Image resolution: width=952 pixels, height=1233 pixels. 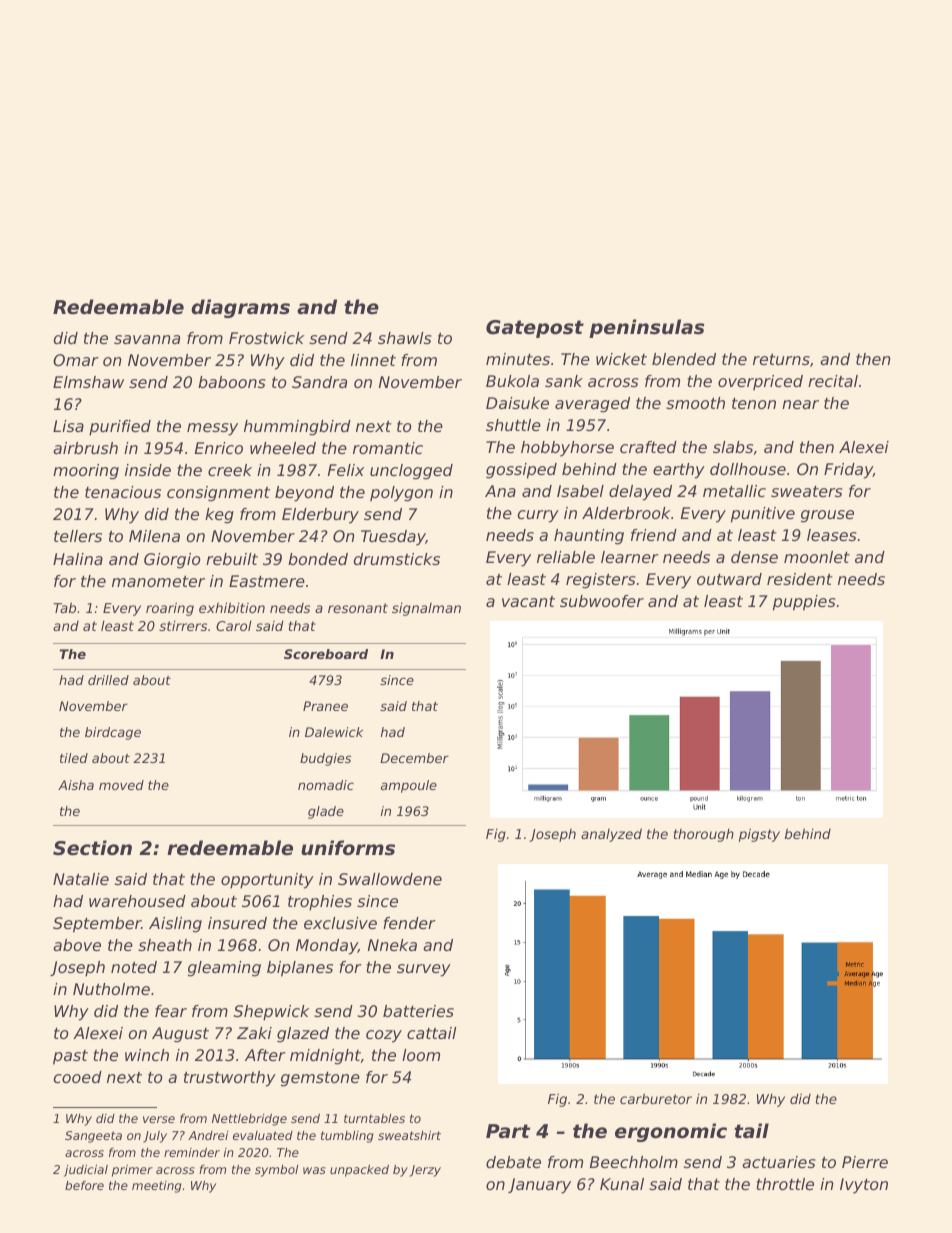 What do you see at coordinates (626, 513) in the document?
I see `Alderbrook` at bounding box center [626, 513].
